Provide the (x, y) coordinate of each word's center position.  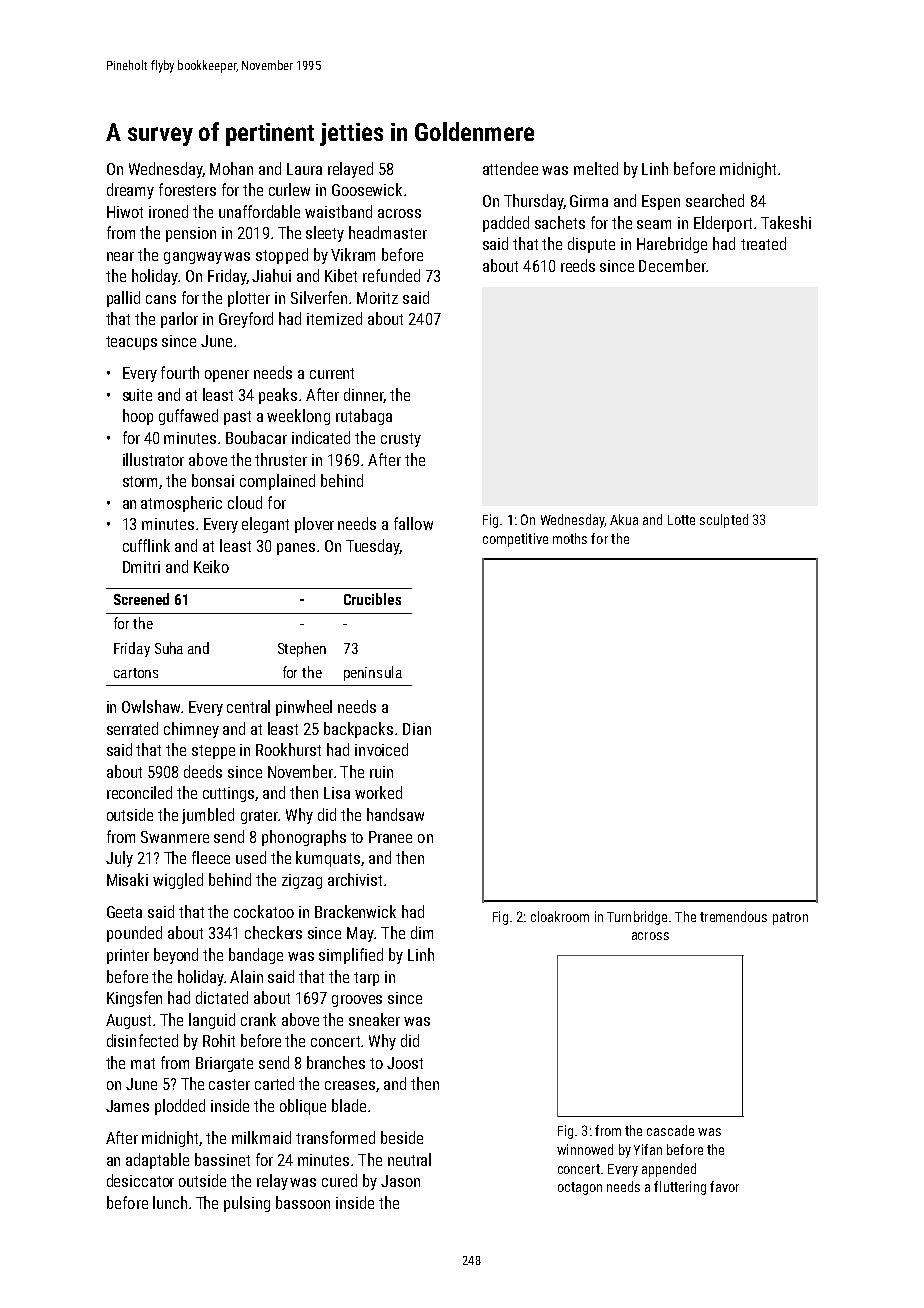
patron (790, 918)
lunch (170, 1202)
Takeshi (786, 222)
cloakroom (560, 916)
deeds (203, 771)
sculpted (724, 521)
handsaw (395, 814)
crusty (401, 440)
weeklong (298, 417)
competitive (515, 540)
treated (763, 243)
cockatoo (264, 911)
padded (506, 224)
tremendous (733, 916)
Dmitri (141, 567)
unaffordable (259, 211)
